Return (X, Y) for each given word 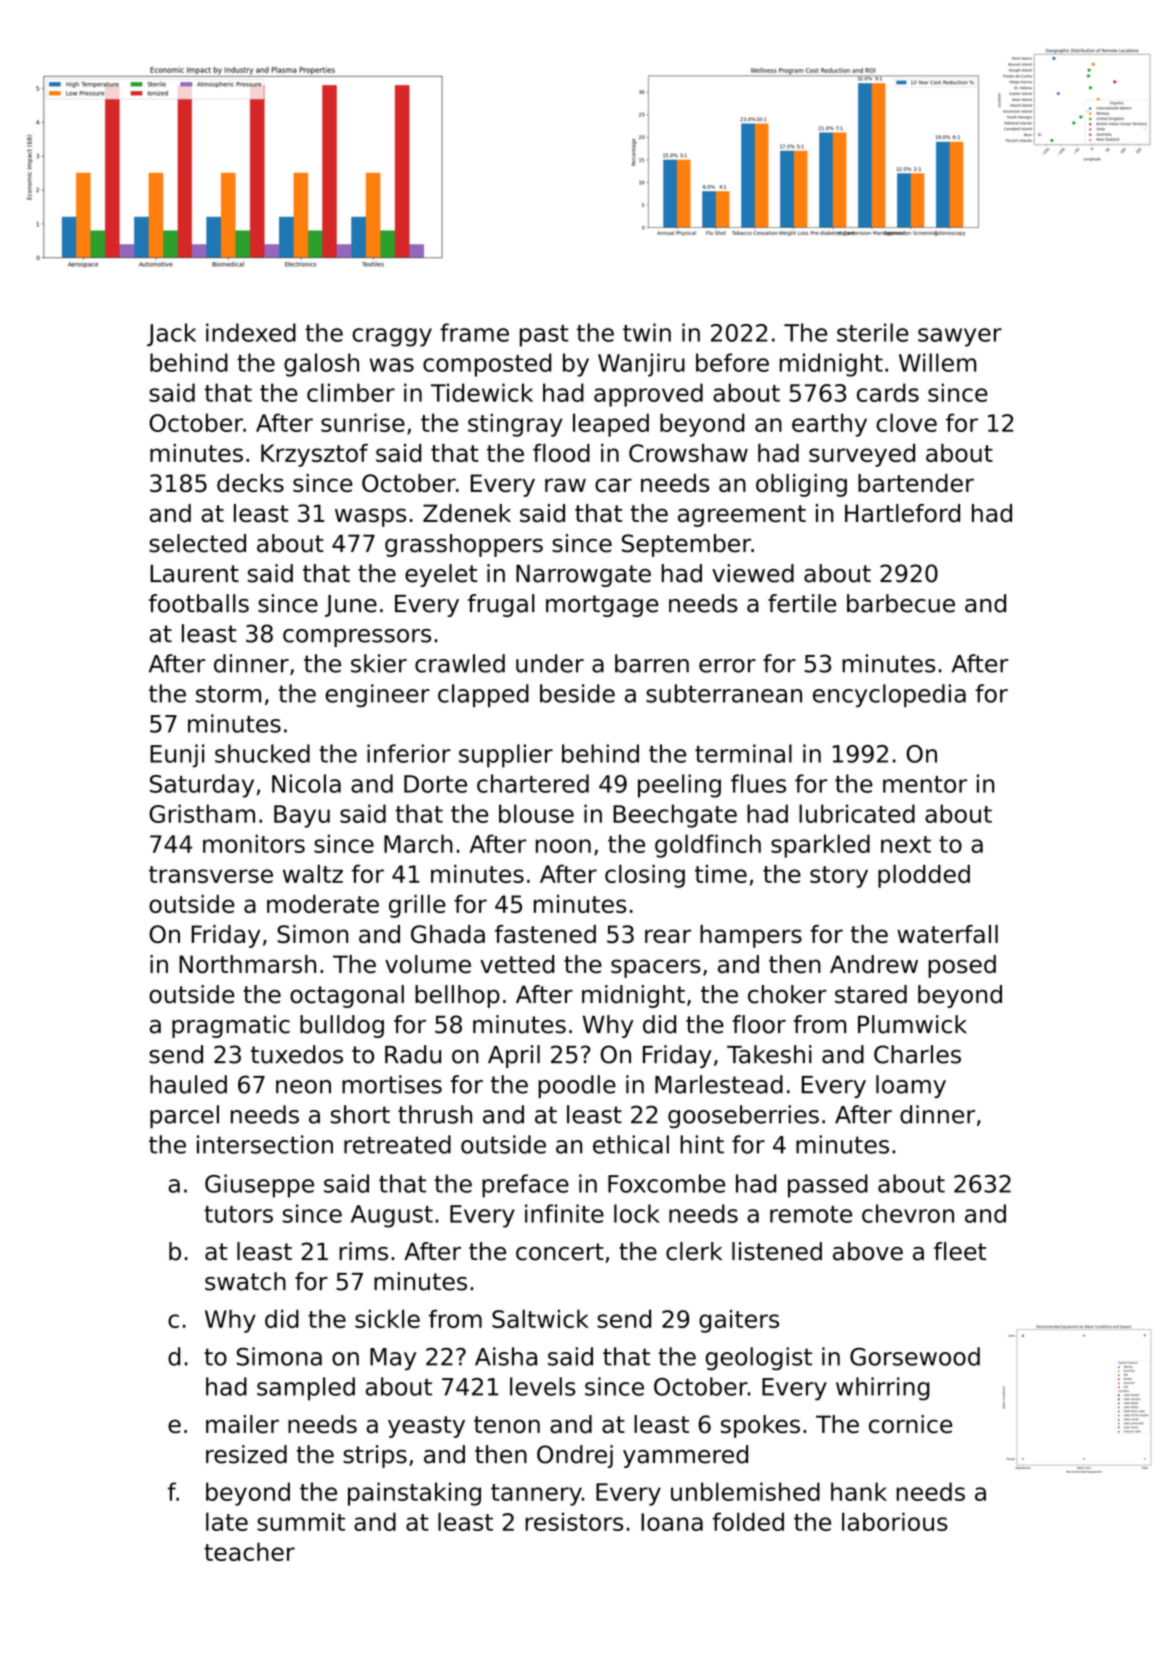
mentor (925, 784)
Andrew (874, 964)
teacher (249, 1551)
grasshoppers (464, 545)
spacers (656, 968)
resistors (574, 1521)
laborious (895, 1521)
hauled (188, 1084)
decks (250, 483)
